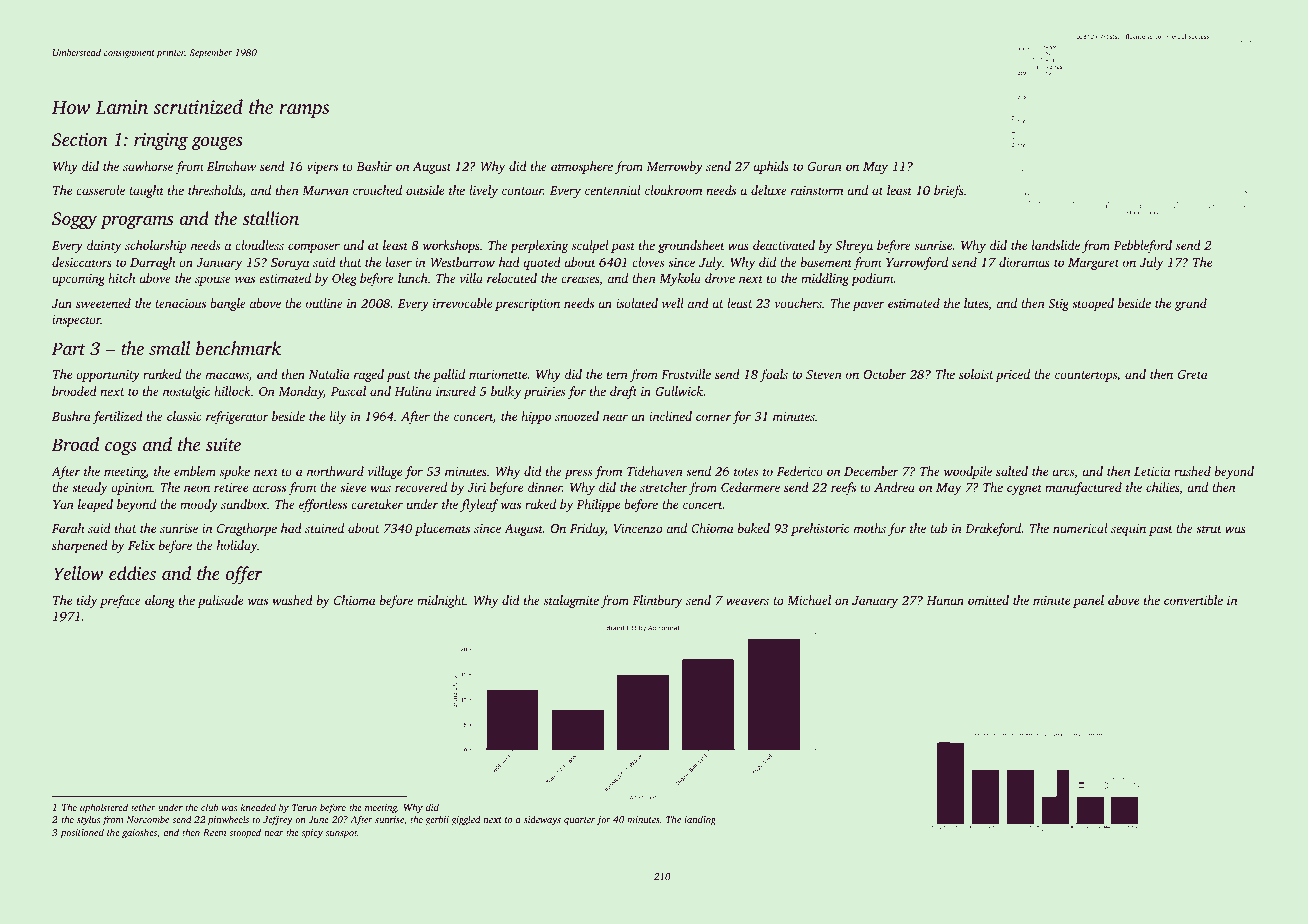 Image resolution: width=1308 pixels, height=924 pixels. Describe the element at coordinates (217, 143) in the screenshot. I see `gouges` at that location.
